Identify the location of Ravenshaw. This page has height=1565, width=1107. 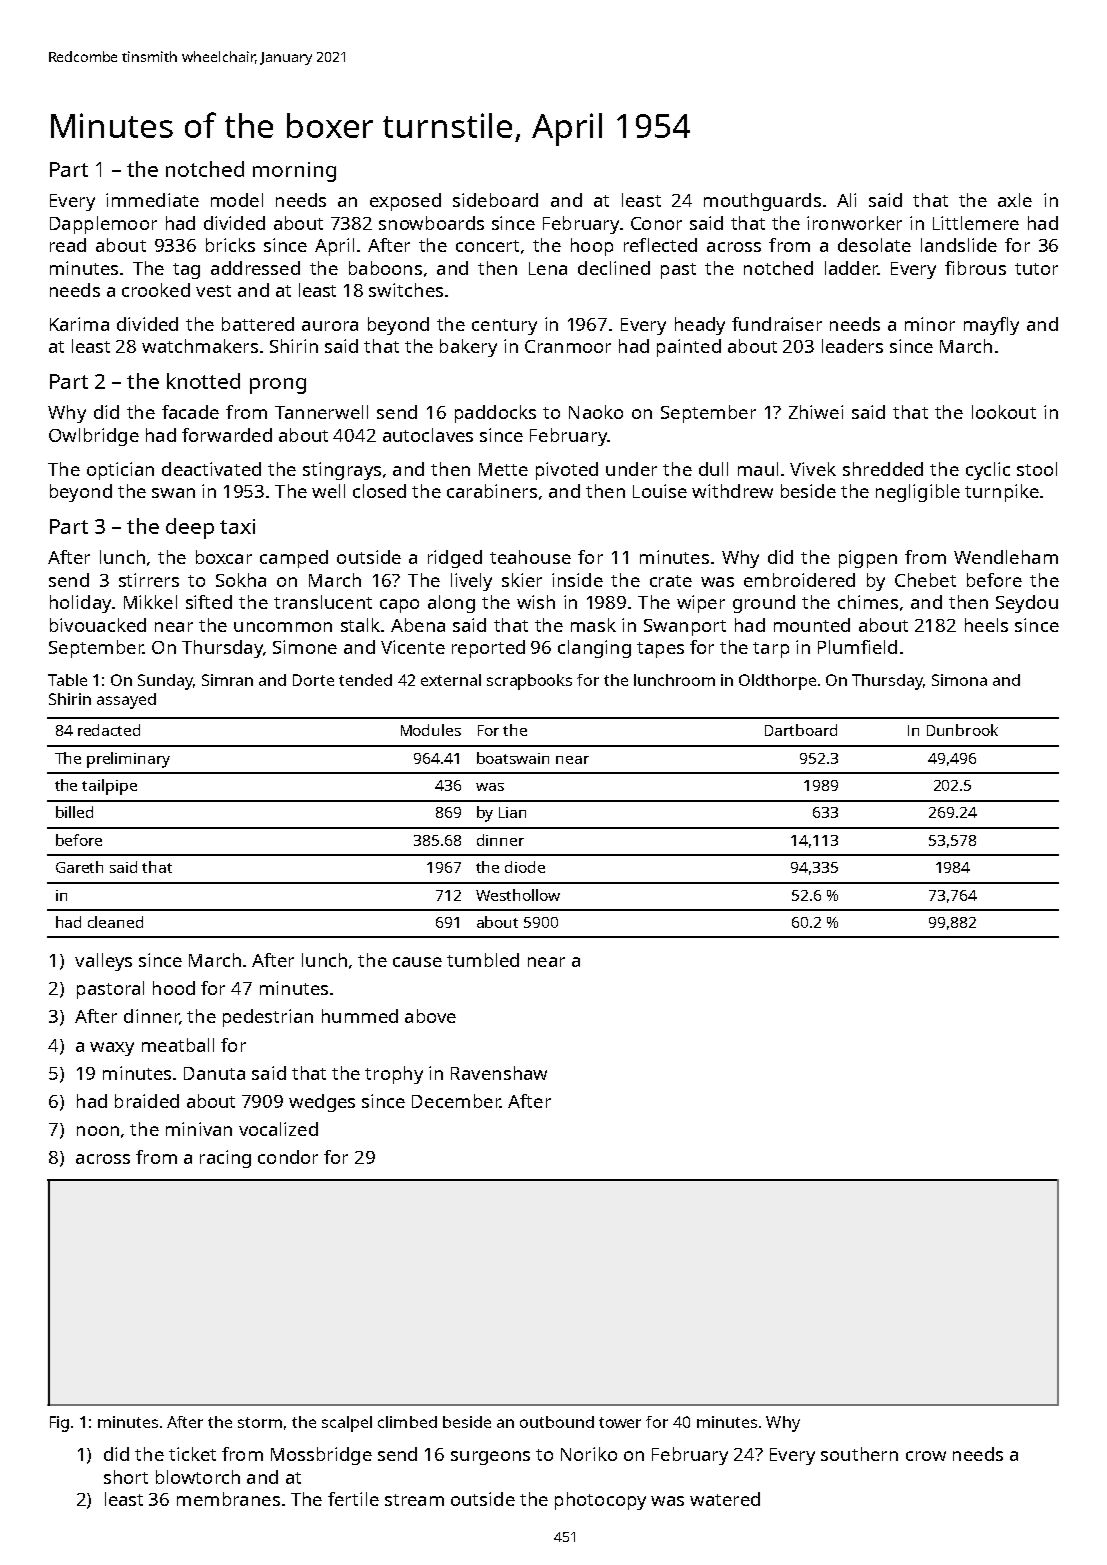
(499, 1073).
